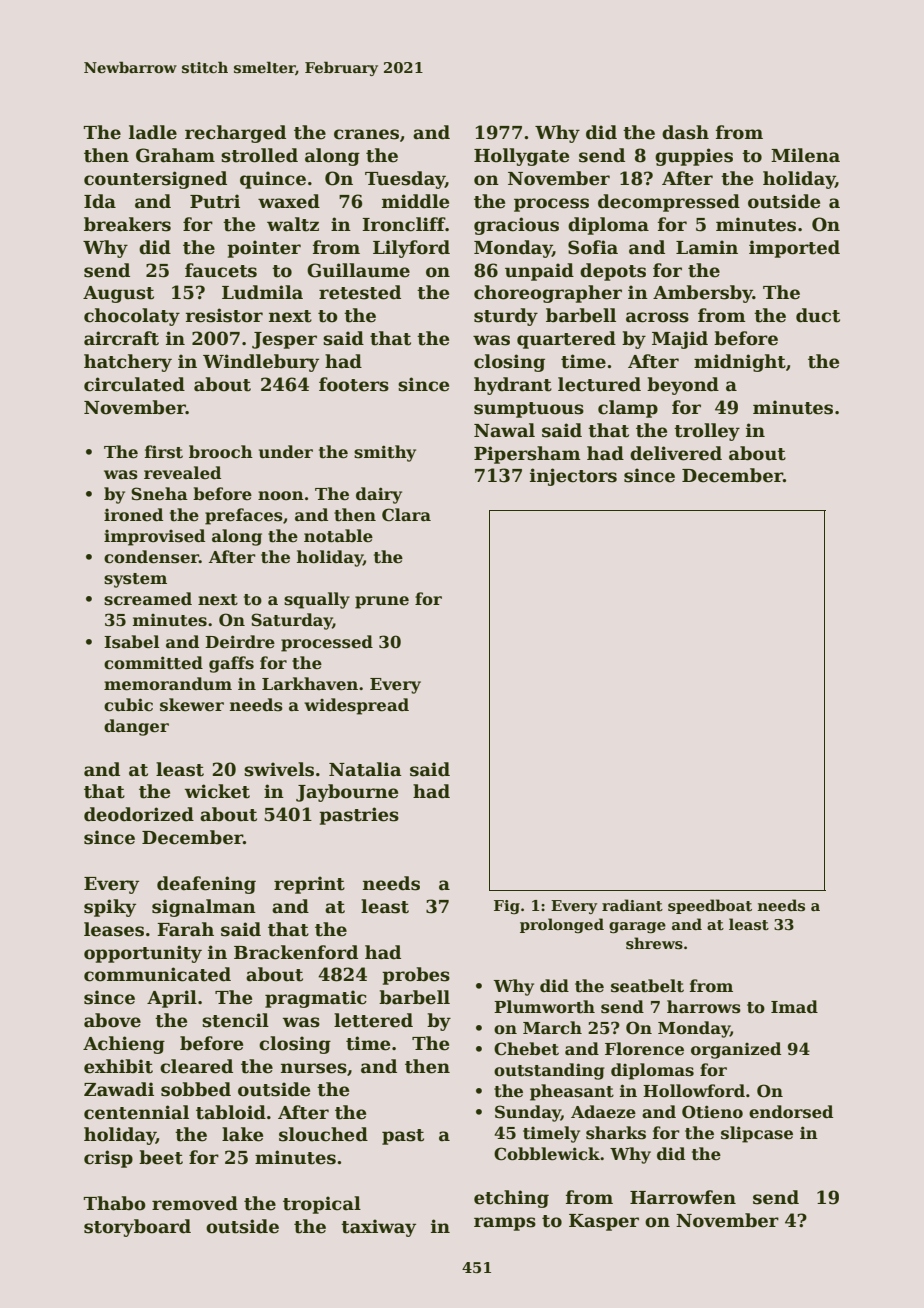  Describe the element at coordinates (121, 338) in the document. I see `aircraft` at that location.
